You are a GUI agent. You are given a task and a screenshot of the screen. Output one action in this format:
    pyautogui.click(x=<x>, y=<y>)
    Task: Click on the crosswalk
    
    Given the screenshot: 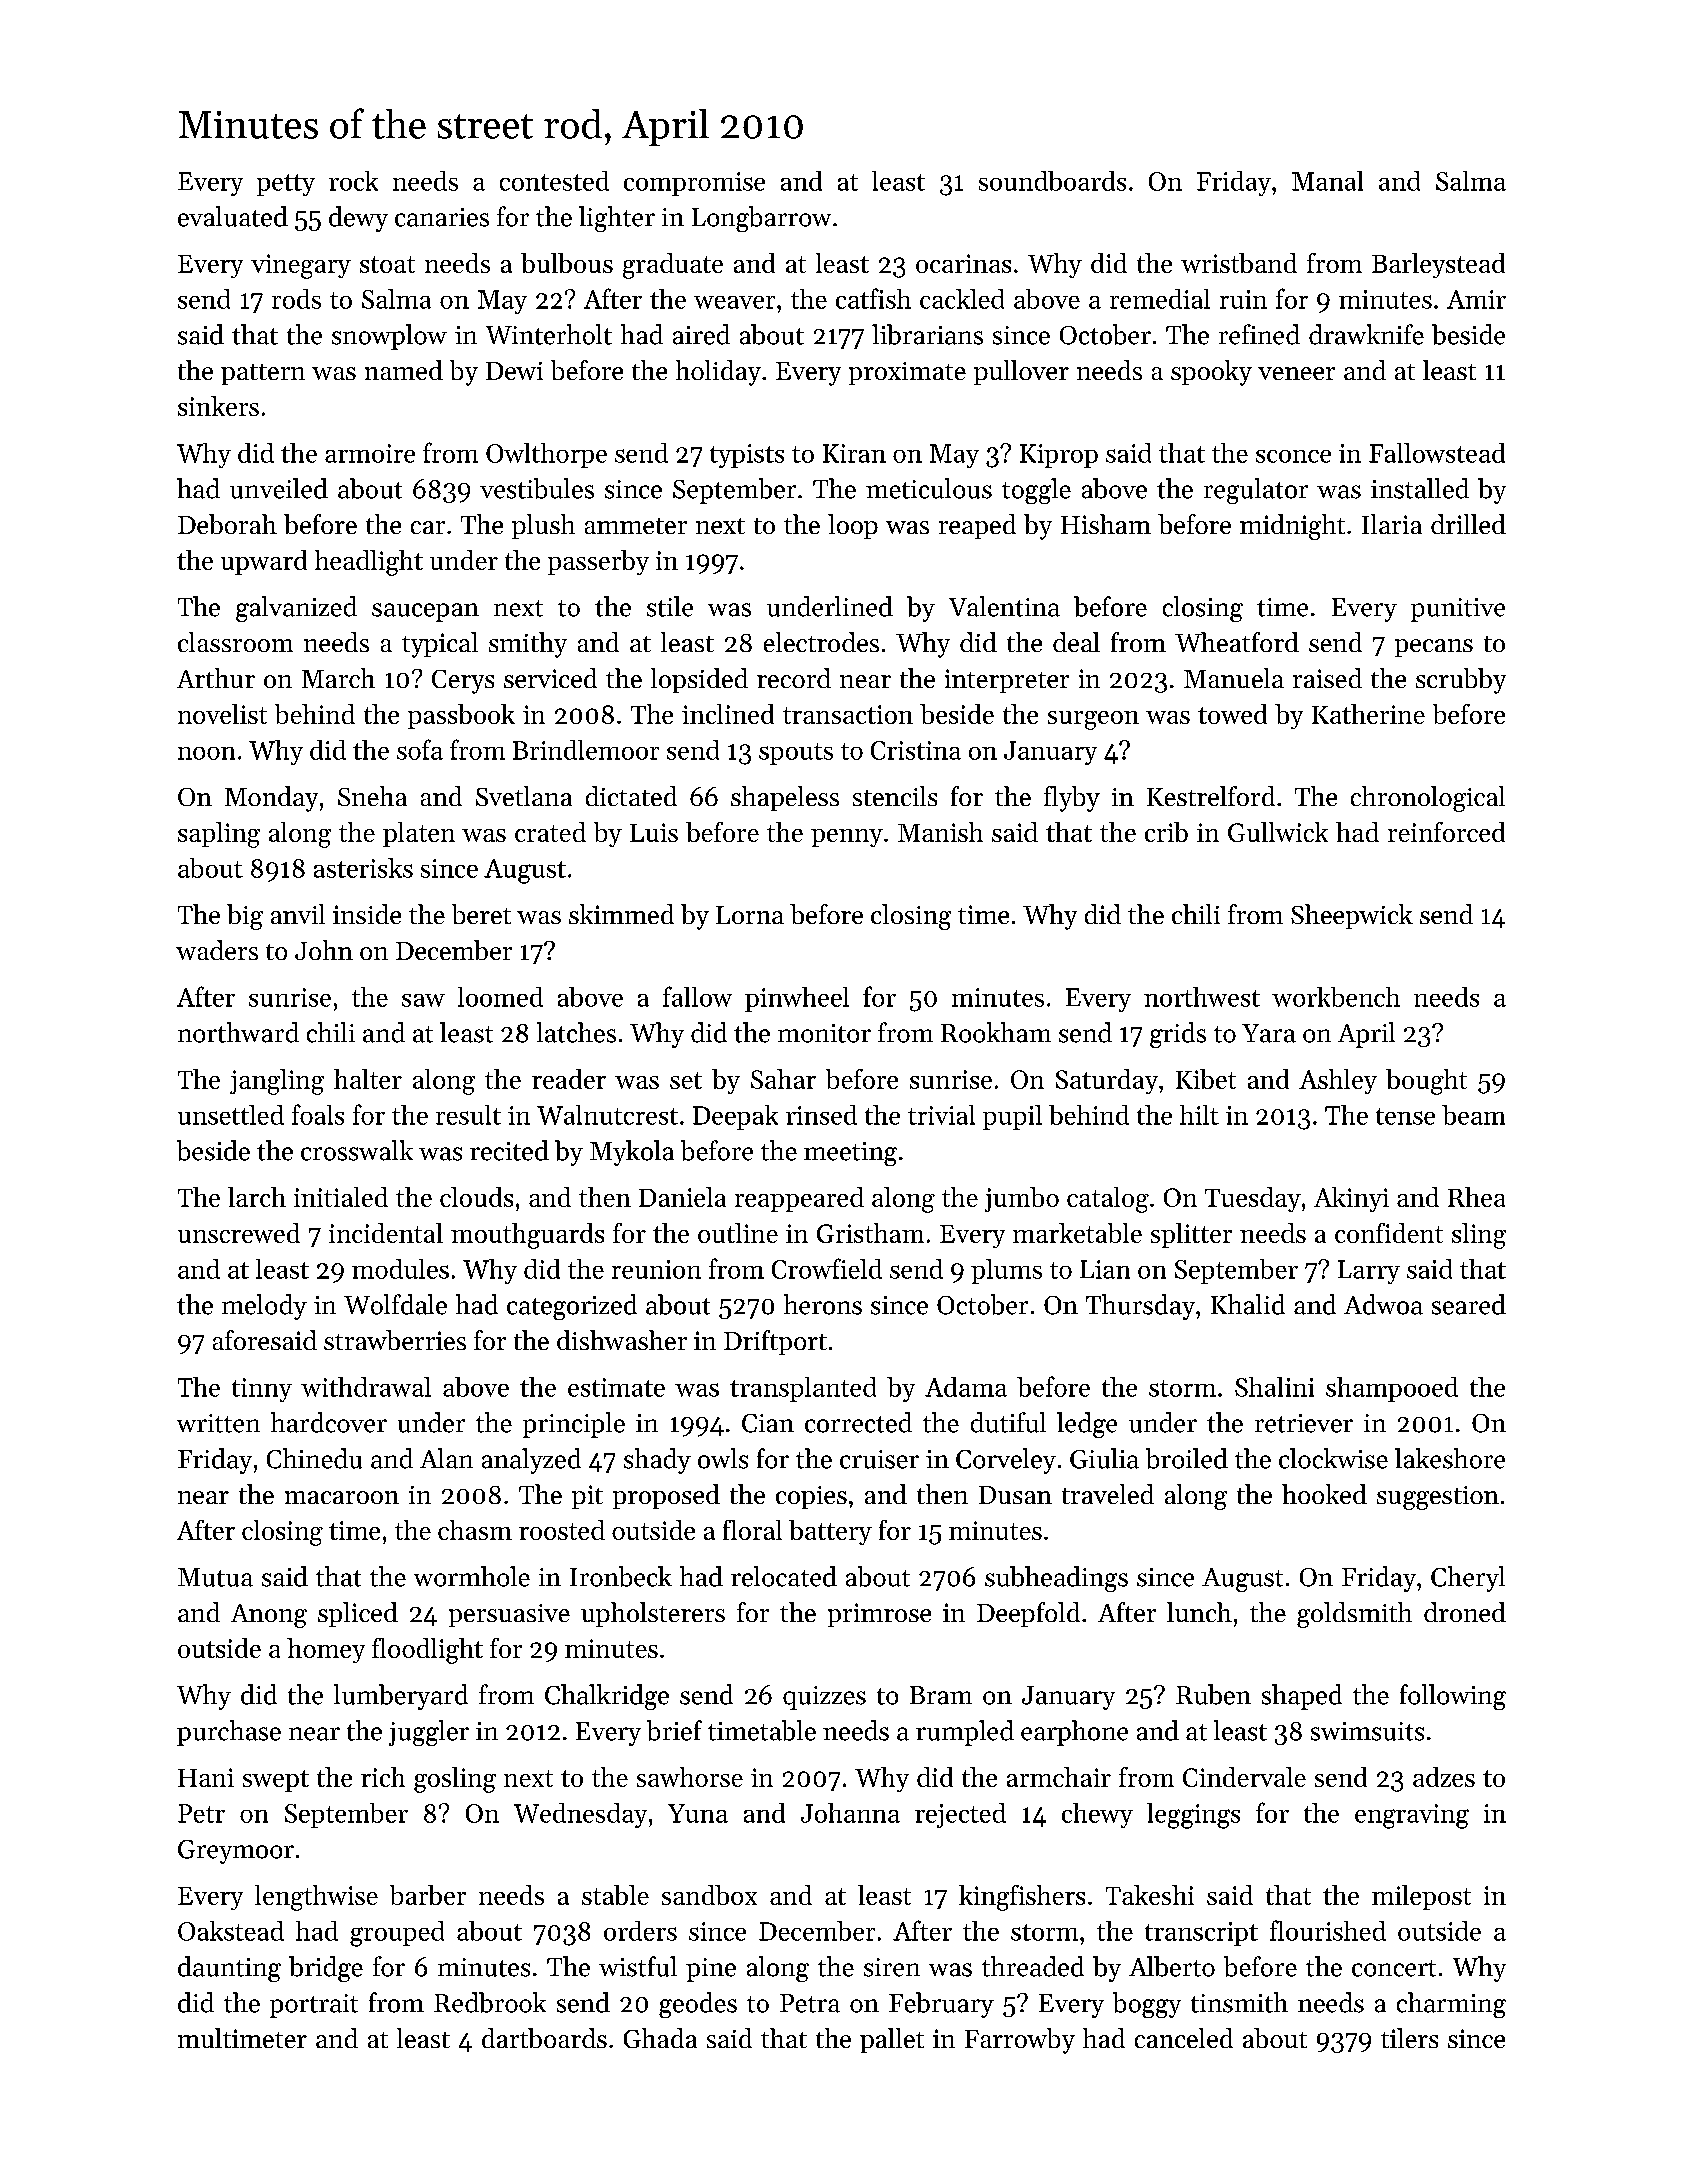 What is the action you would take?
    pyautogui.click(x=357, y=1150)
